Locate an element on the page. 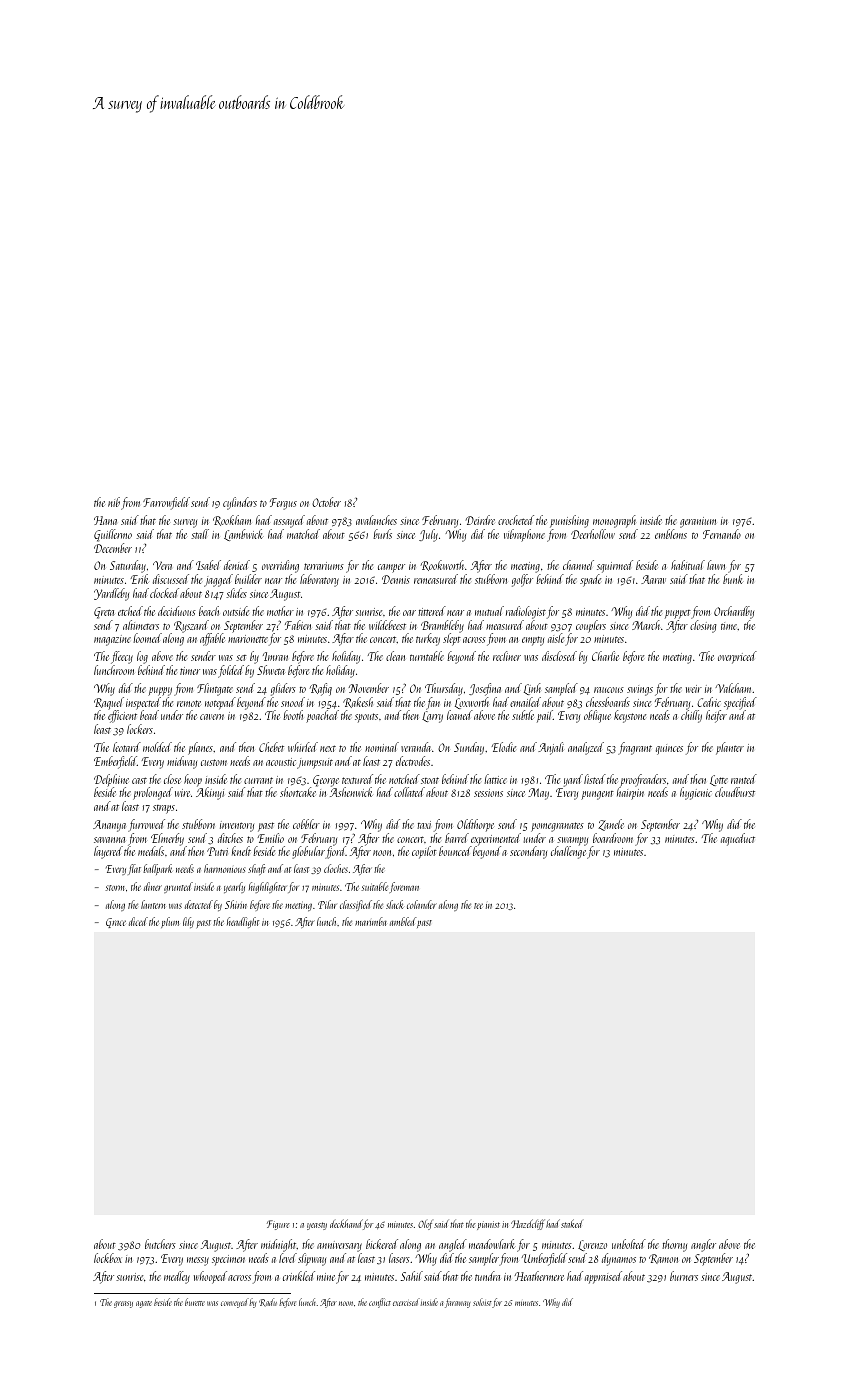 This image has height=1400, width=849. headlight is located at coordinates (243, 922).
